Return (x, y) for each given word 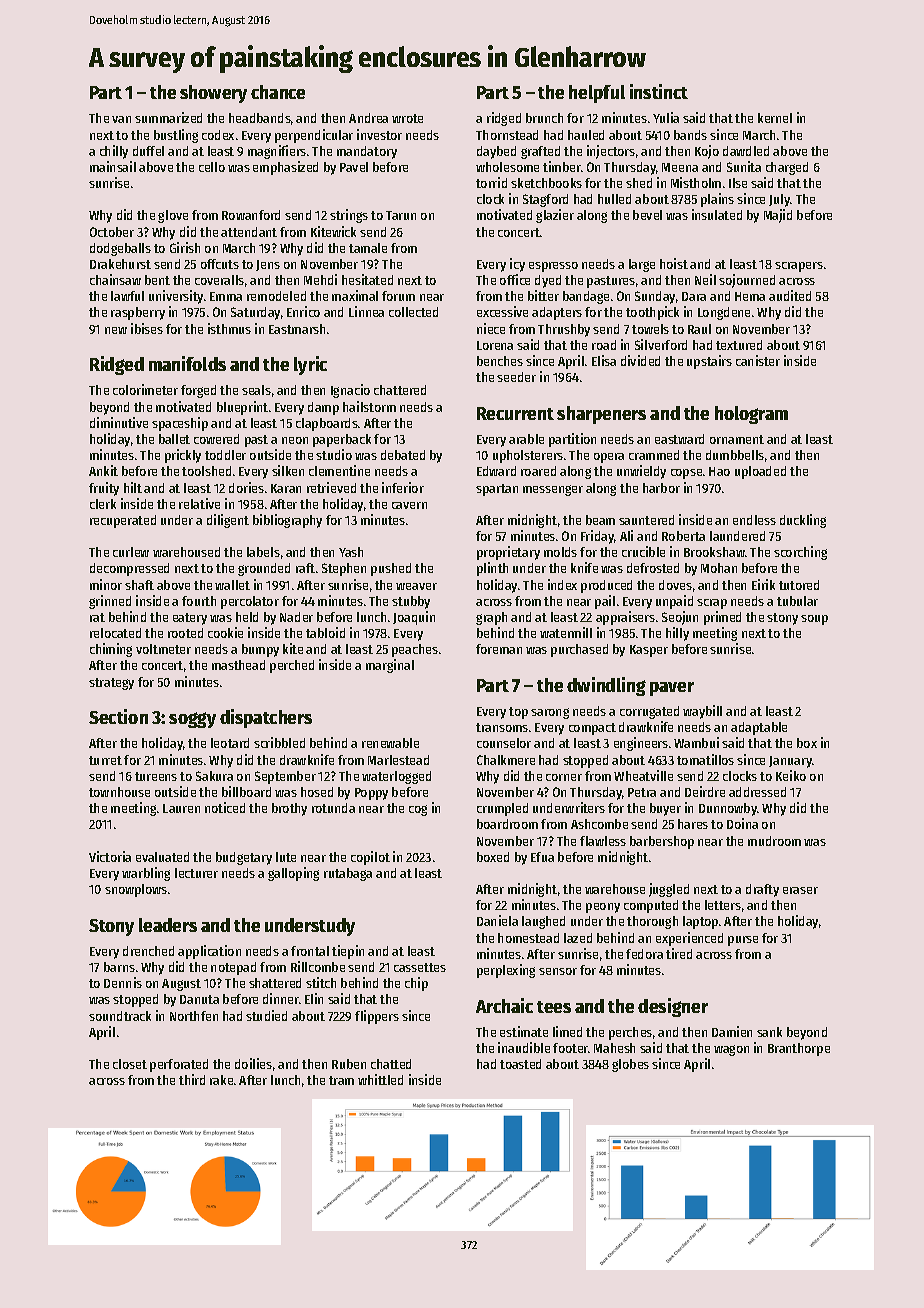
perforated (179, 1065)
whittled (380, 1079)
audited (790, 295)
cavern (409, 505)
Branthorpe (799, 1049)
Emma (226, 296)
